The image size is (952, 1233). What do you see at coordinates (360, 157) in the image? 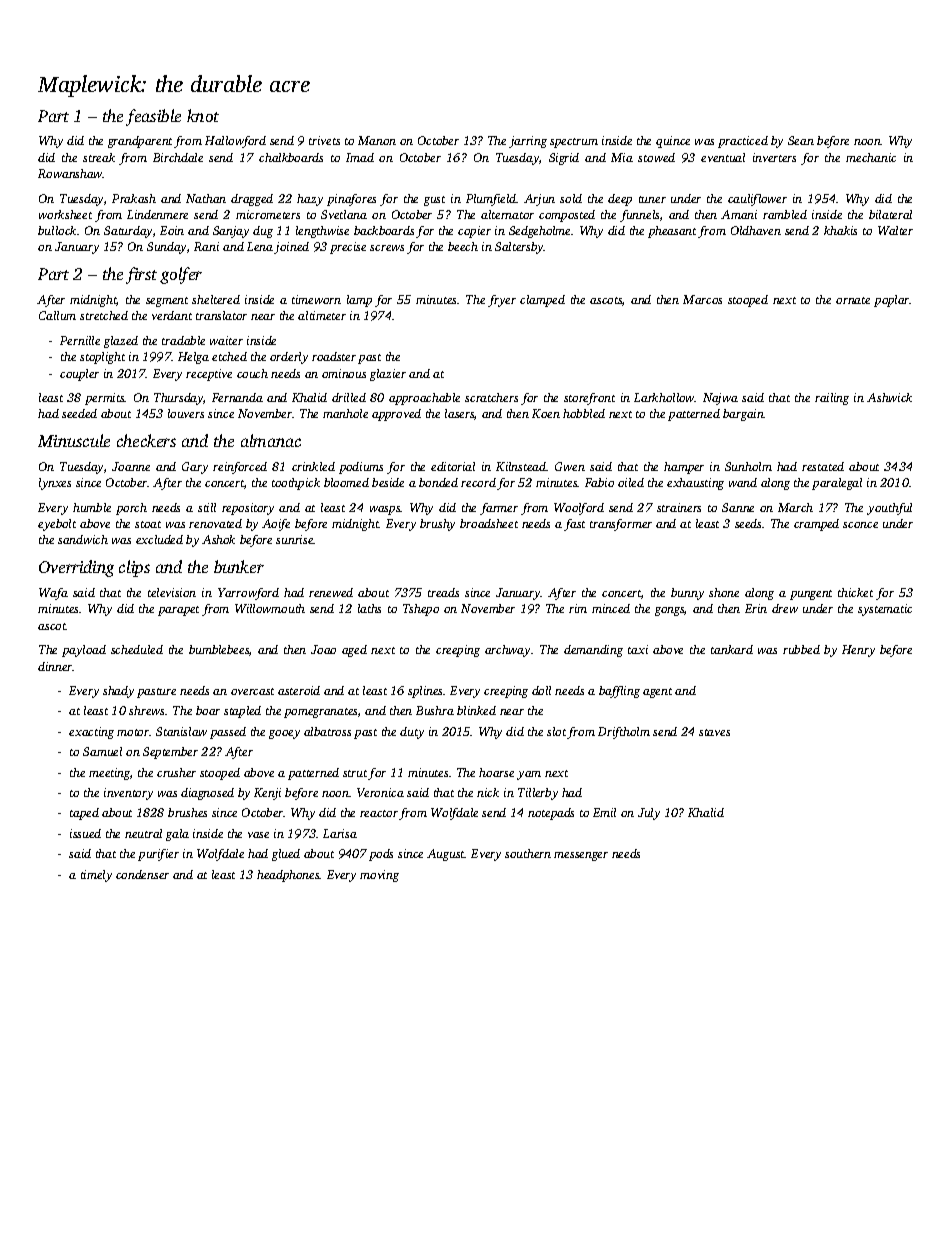
I see `Imad` at bounding box center [360, 157].
